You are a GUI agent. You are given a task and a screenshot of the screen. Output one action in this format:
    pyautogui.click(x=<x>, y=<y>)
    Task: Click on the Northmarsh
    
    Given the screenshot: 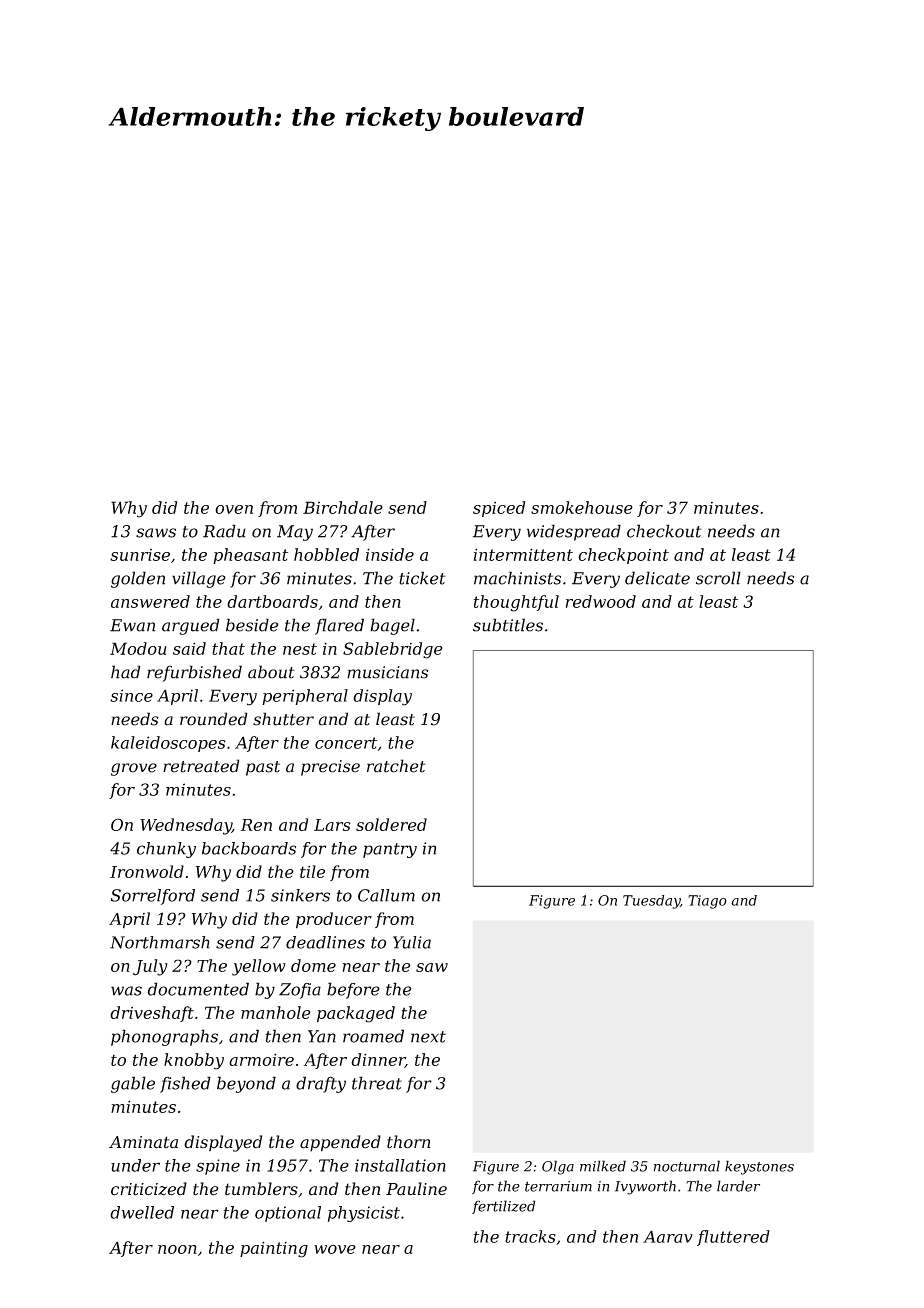 What is the action you would take?
    pyautogui.click(x=160, y=942)
